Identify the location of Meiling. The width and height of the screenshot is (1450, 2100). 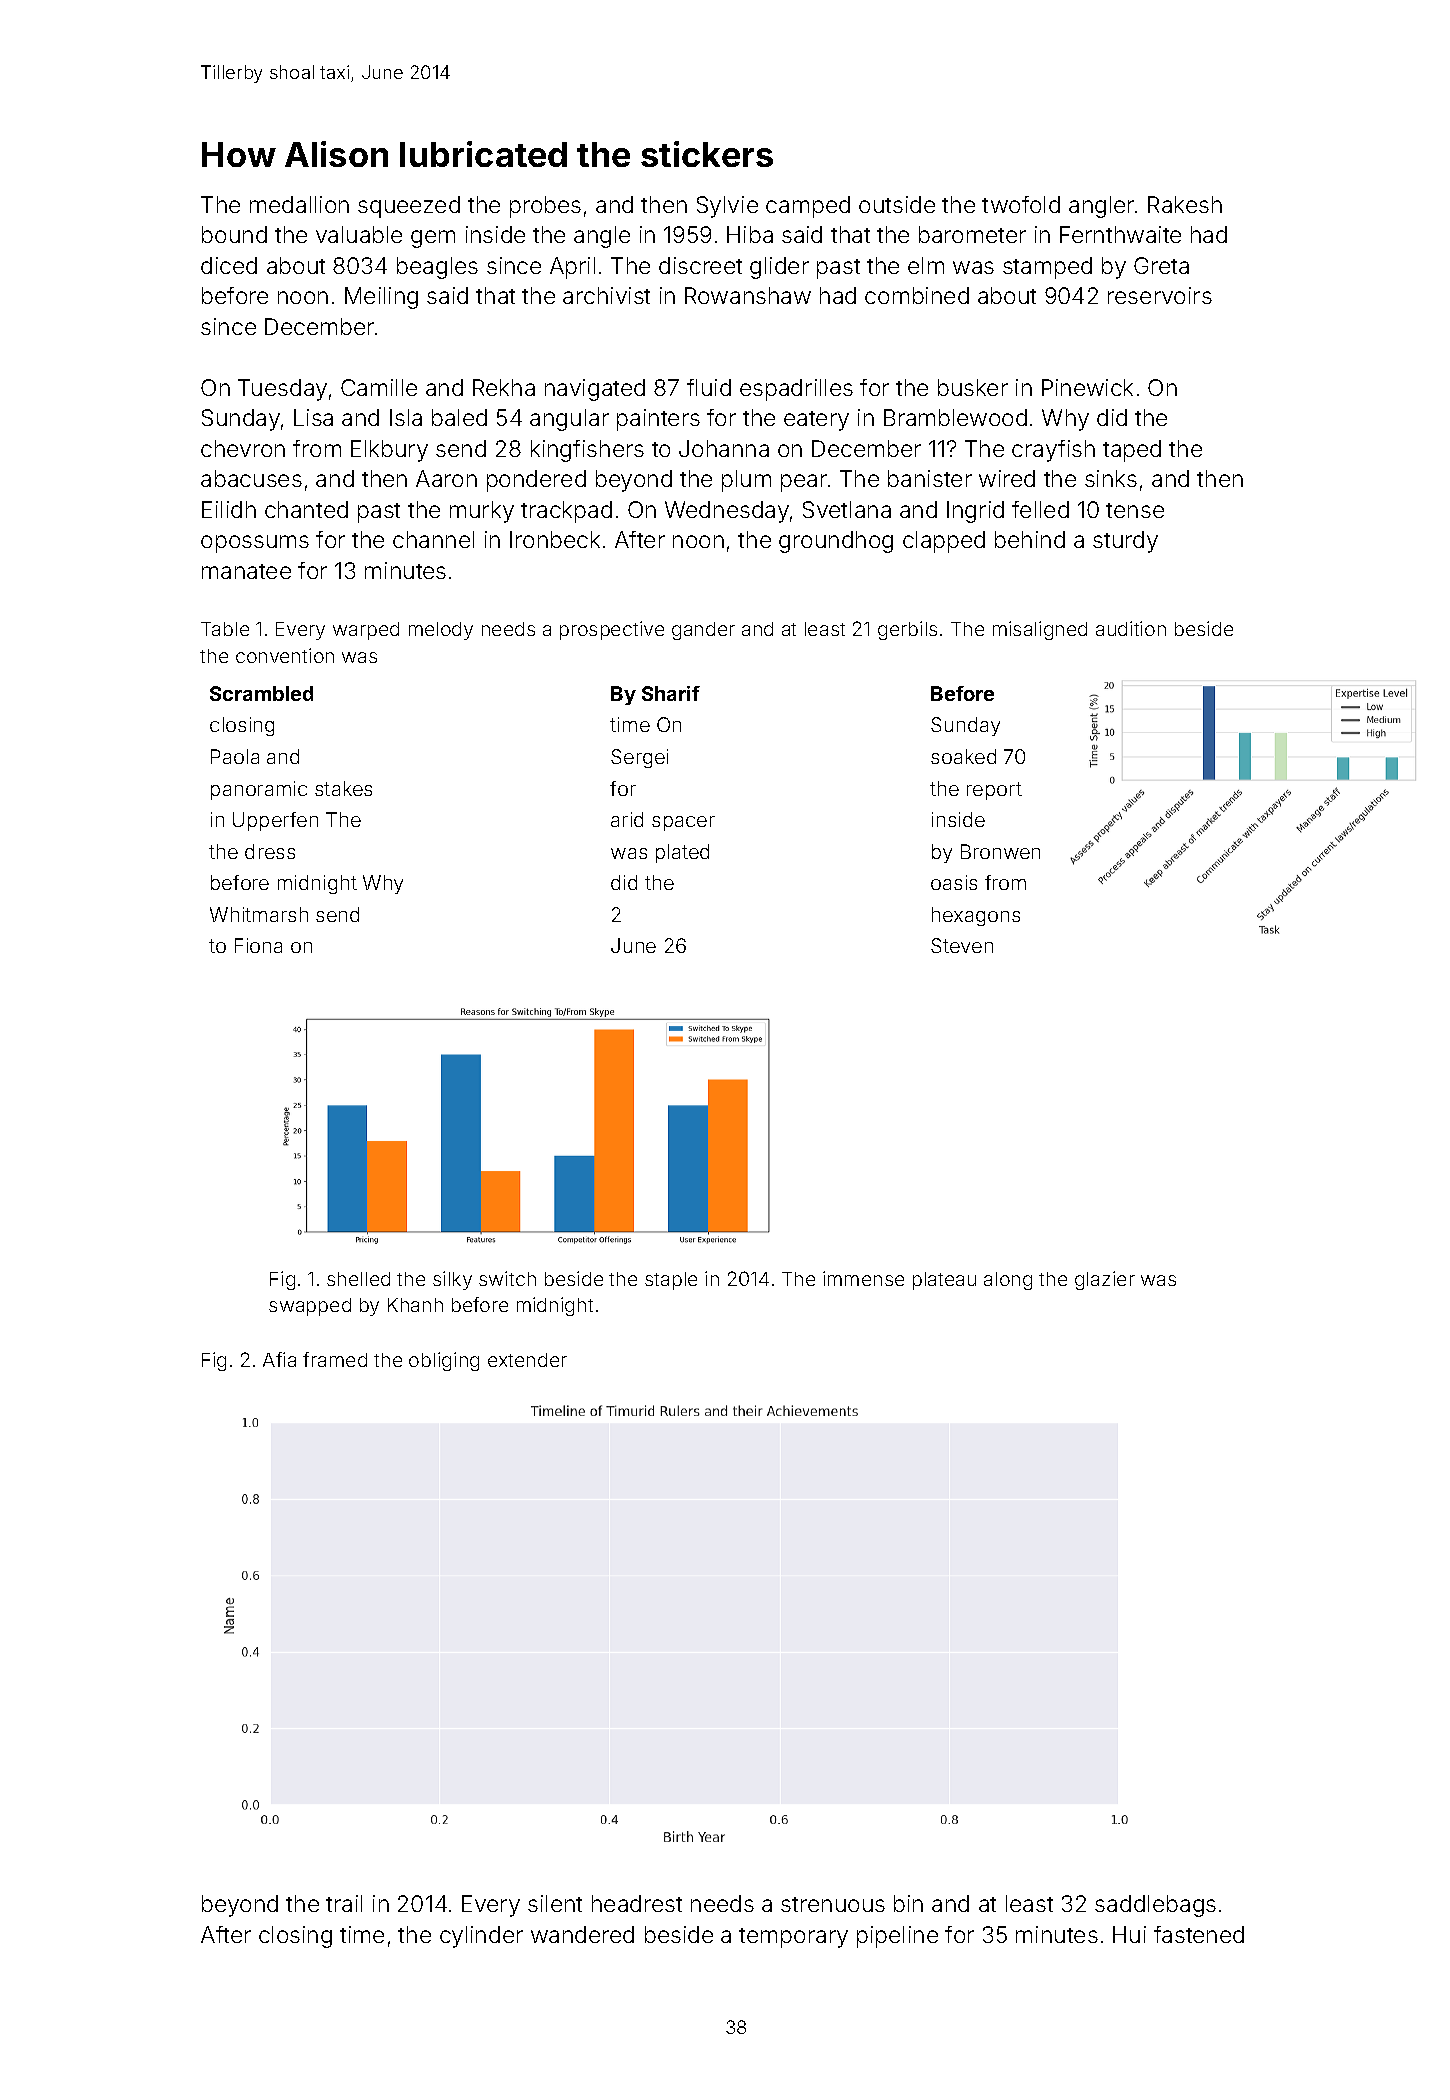
(381, 298).
